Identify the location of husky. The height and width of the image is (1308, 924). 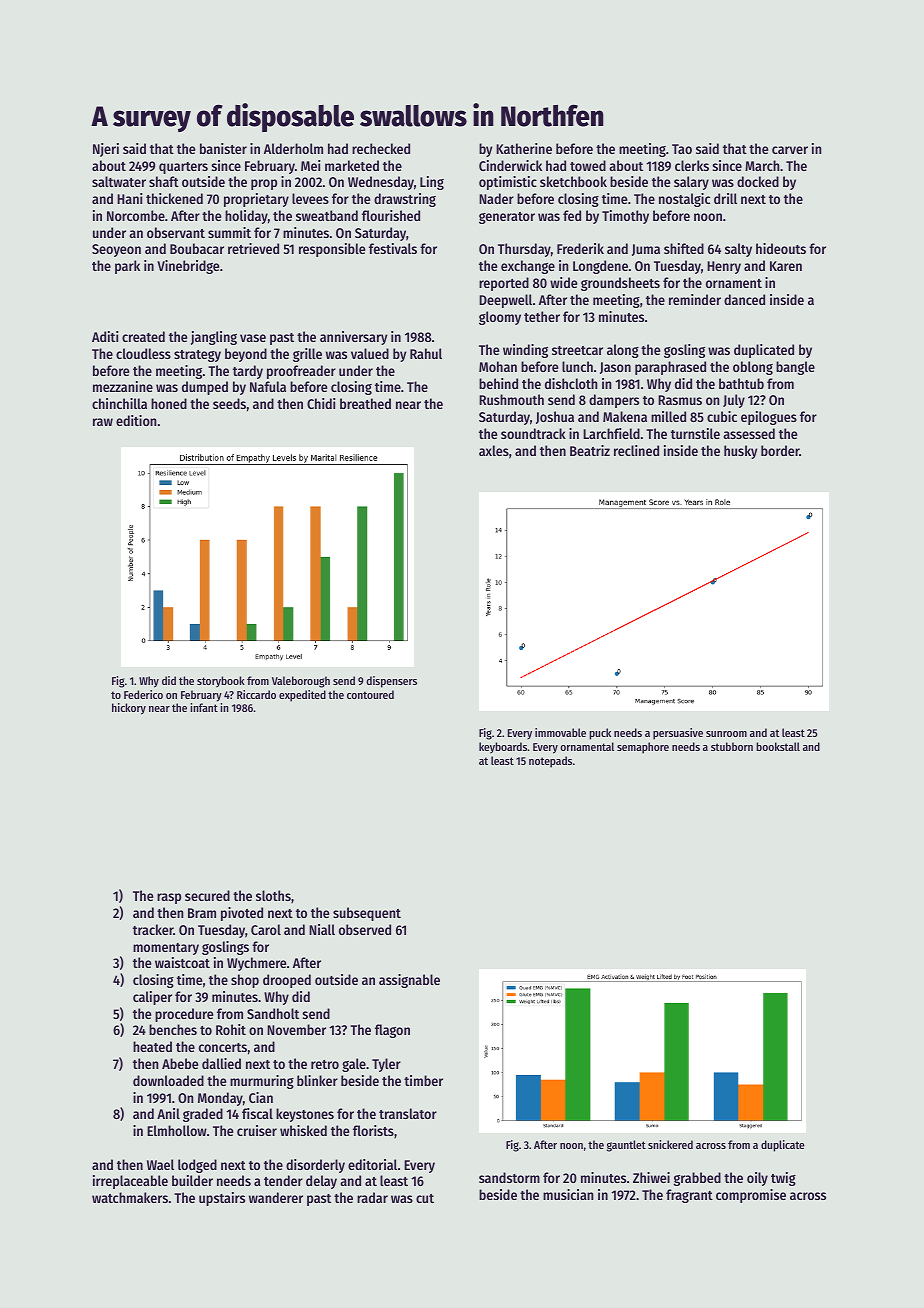
(740, 452).
